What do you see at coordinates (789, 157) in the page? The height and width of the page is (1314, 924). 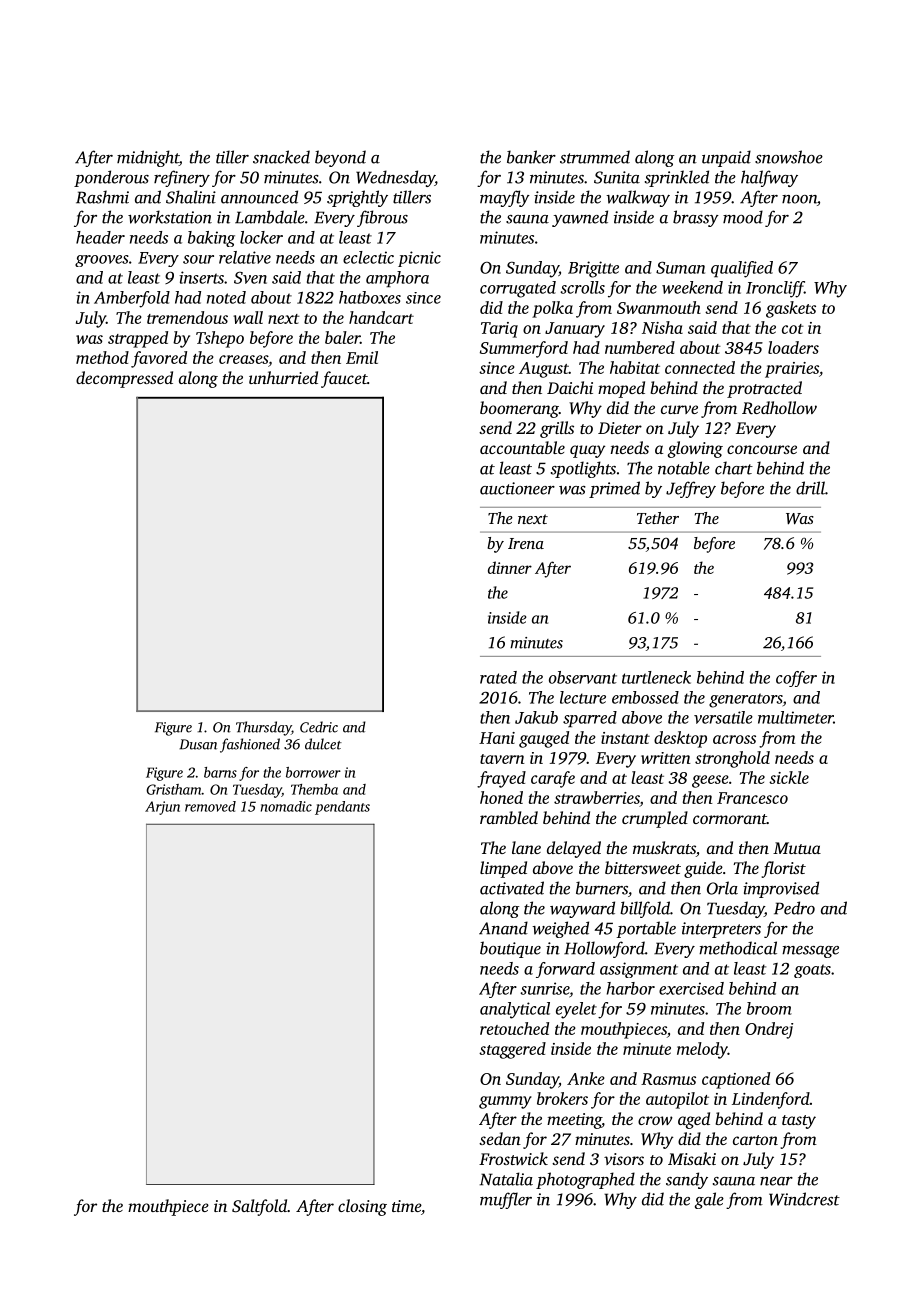 I see `snowshoe` at bounding box center [789, 157].
